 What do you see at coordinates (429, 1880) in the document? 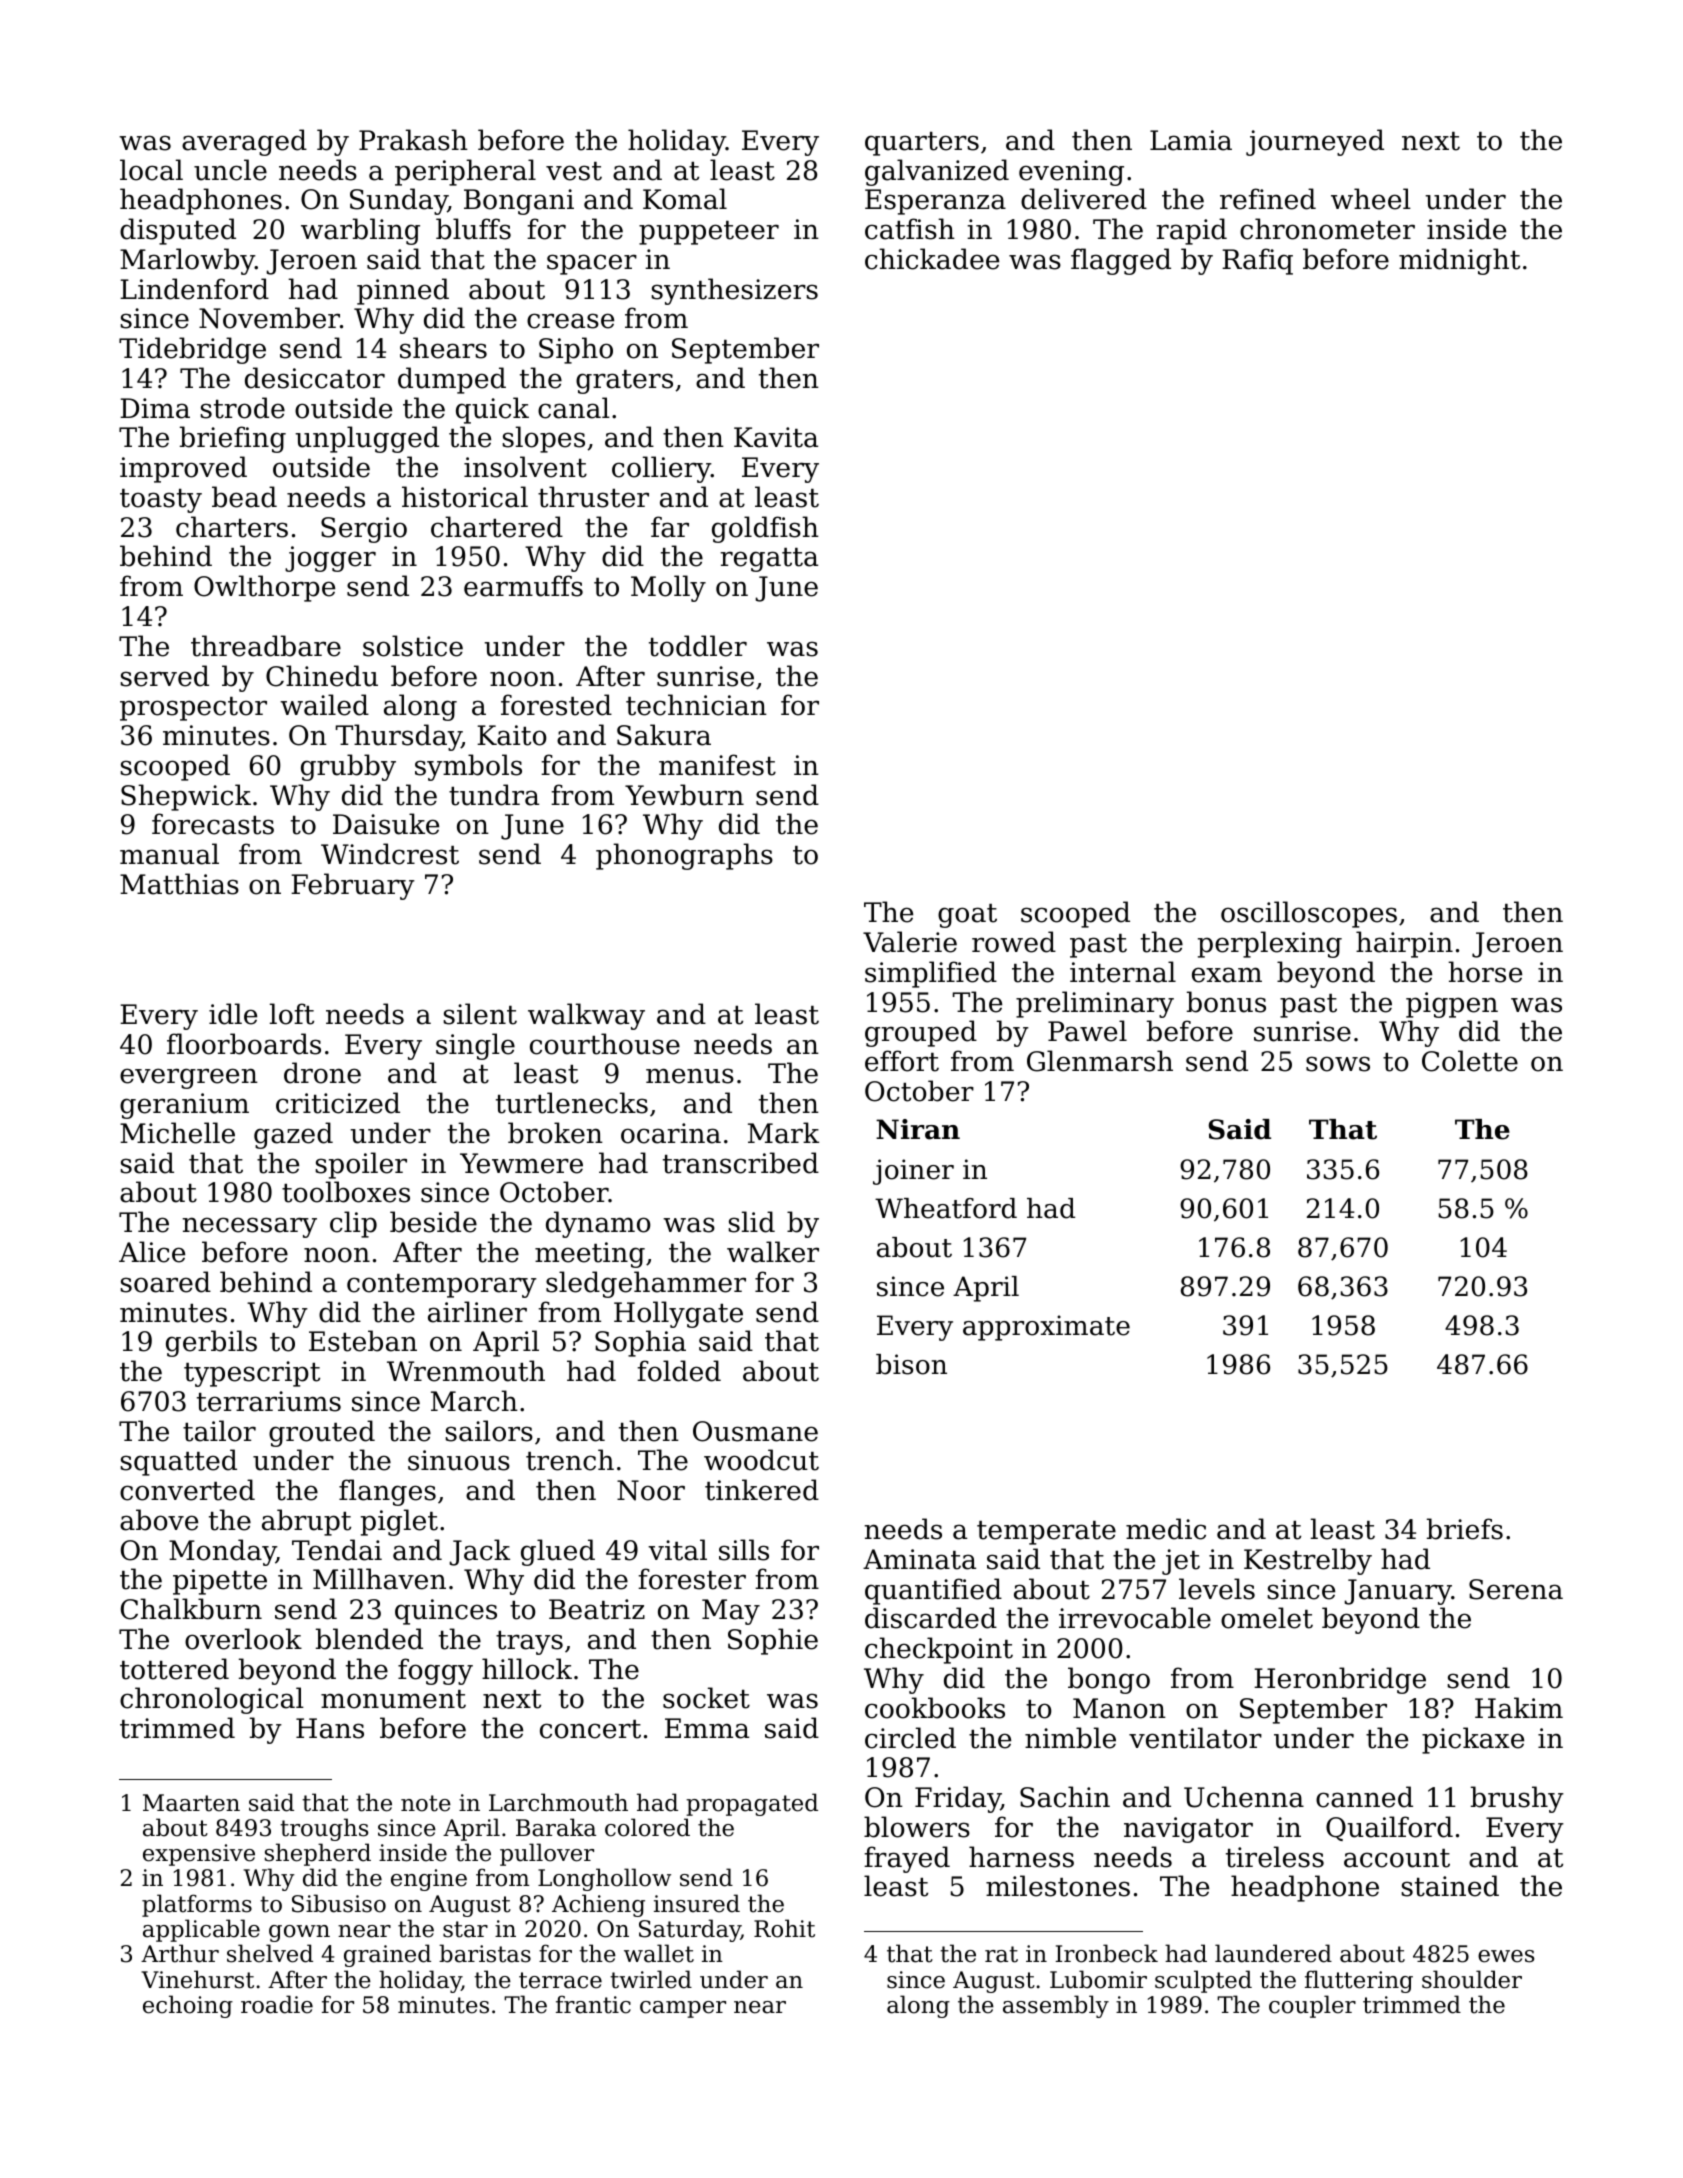
I see `engine` at bounding box center [429, 1880].
